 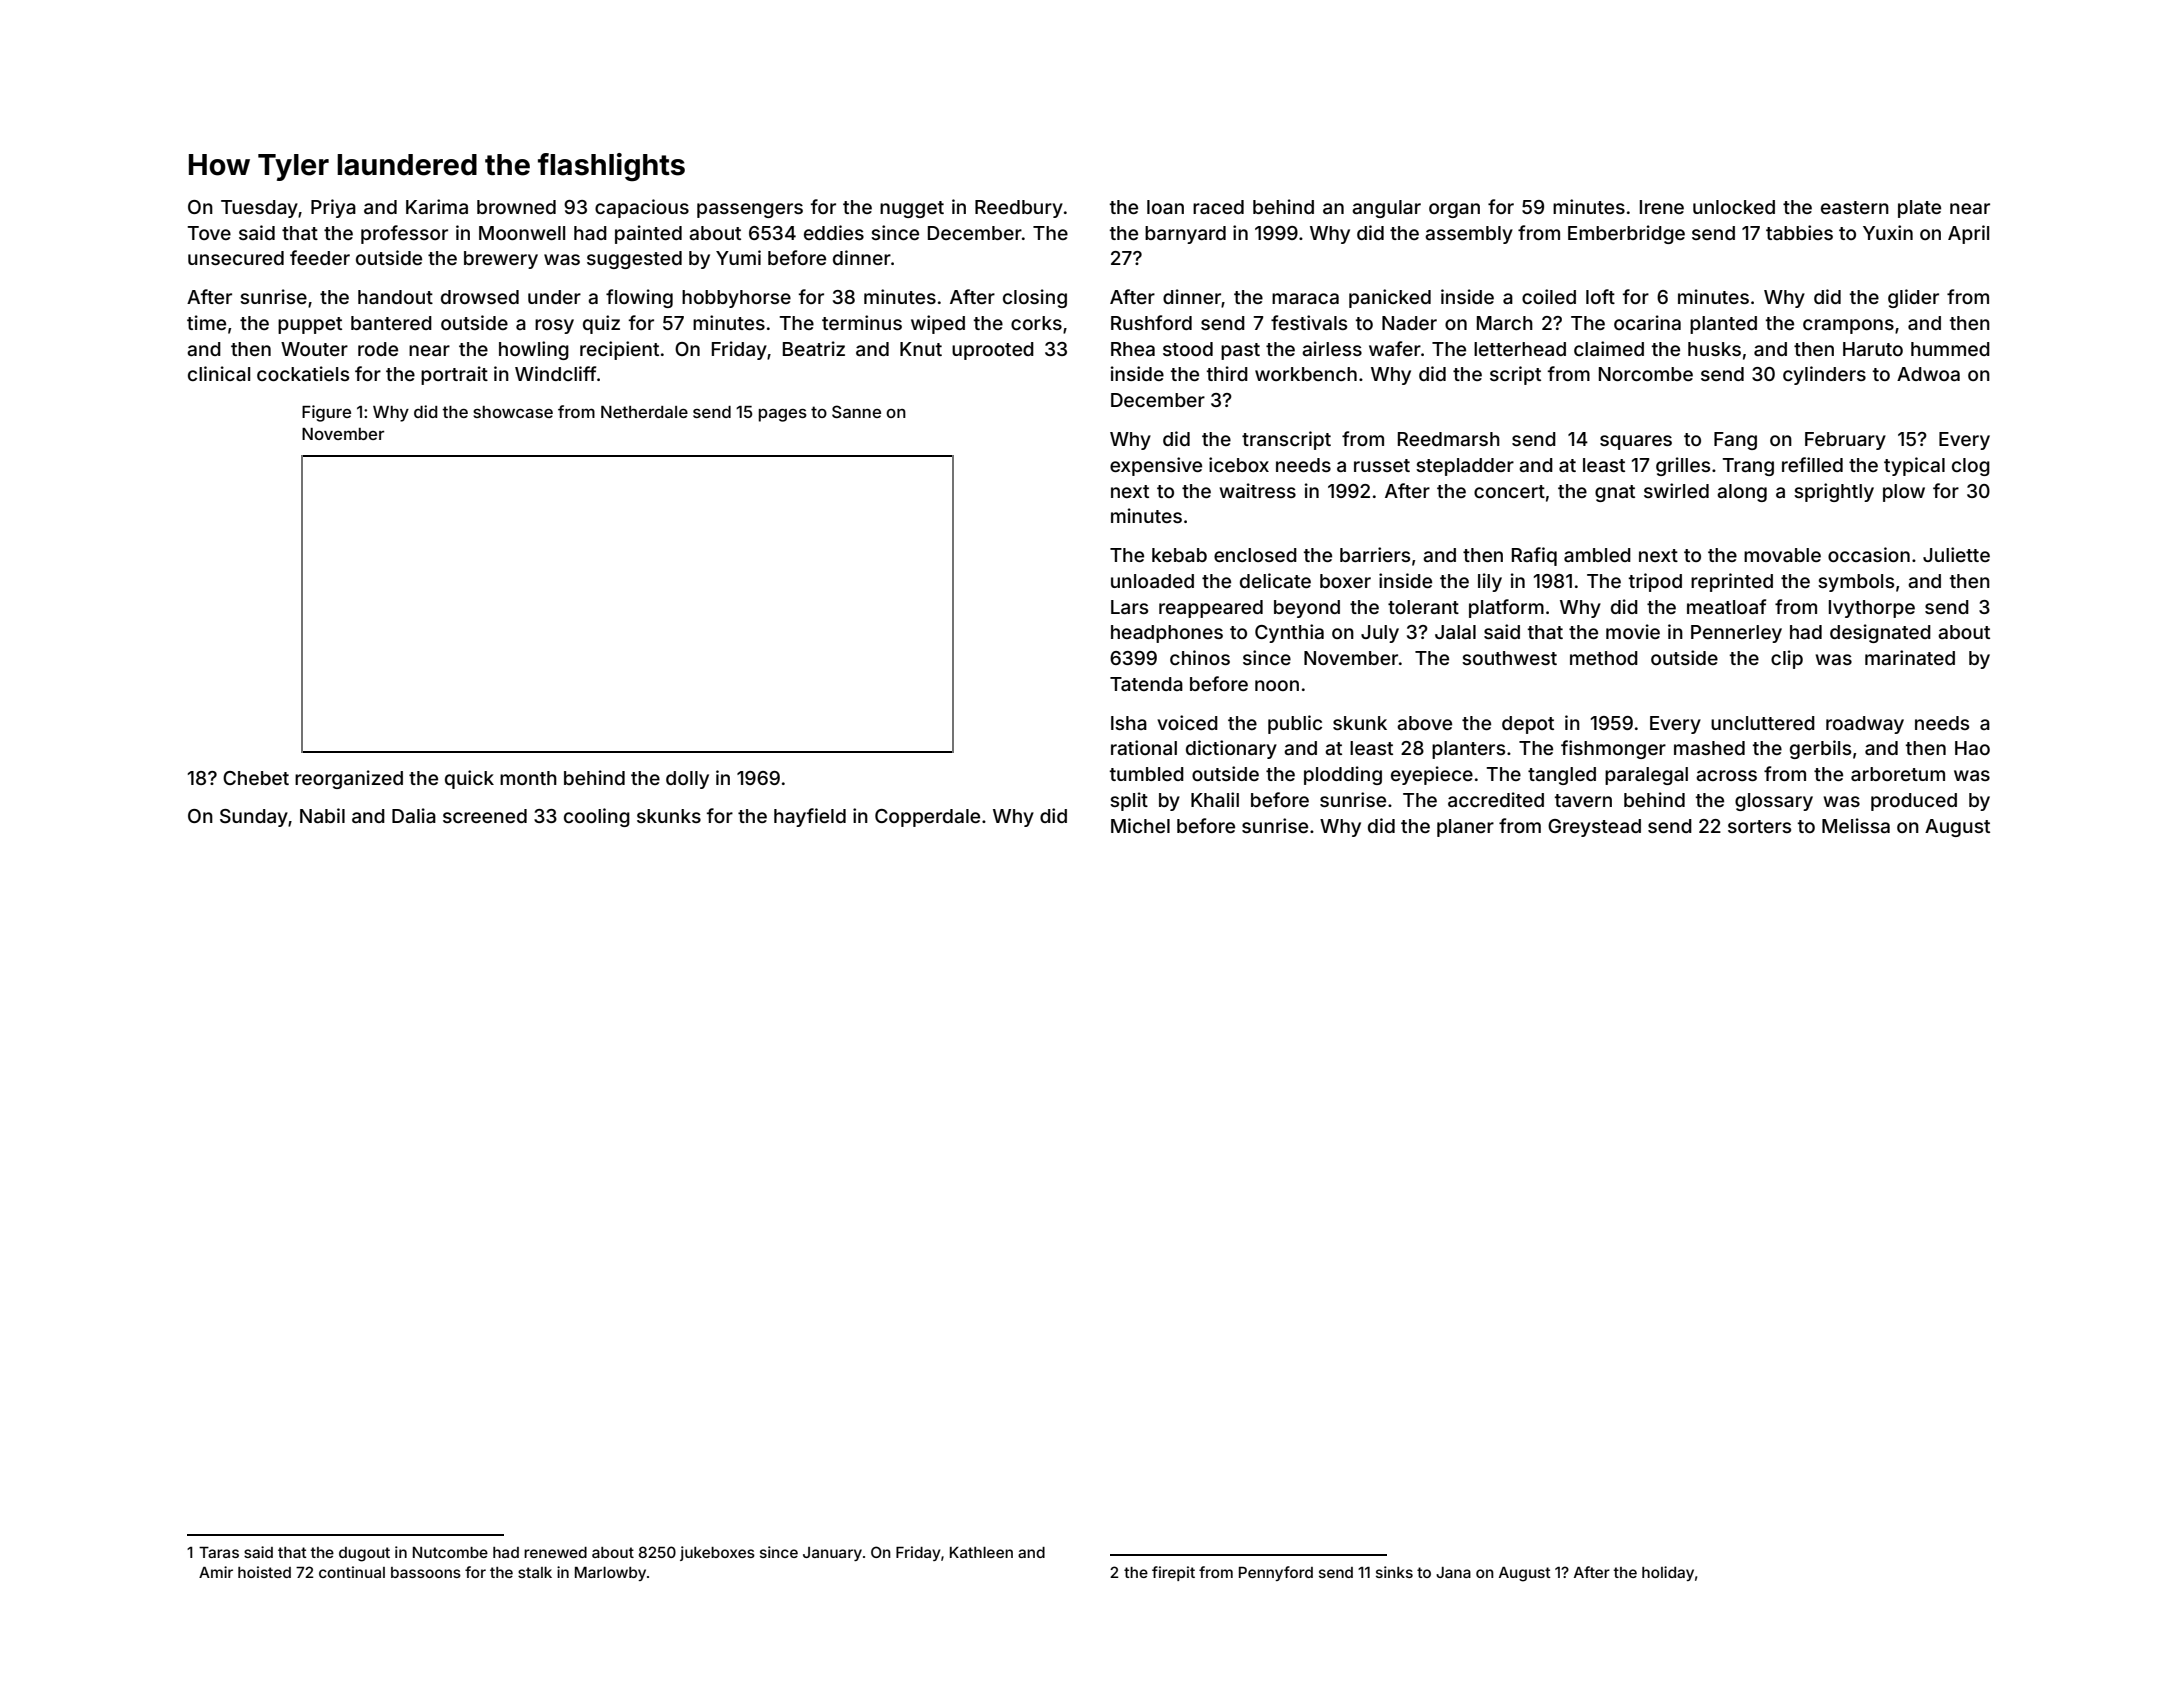 I want to click on planted, so click(x=1723, y=325).
